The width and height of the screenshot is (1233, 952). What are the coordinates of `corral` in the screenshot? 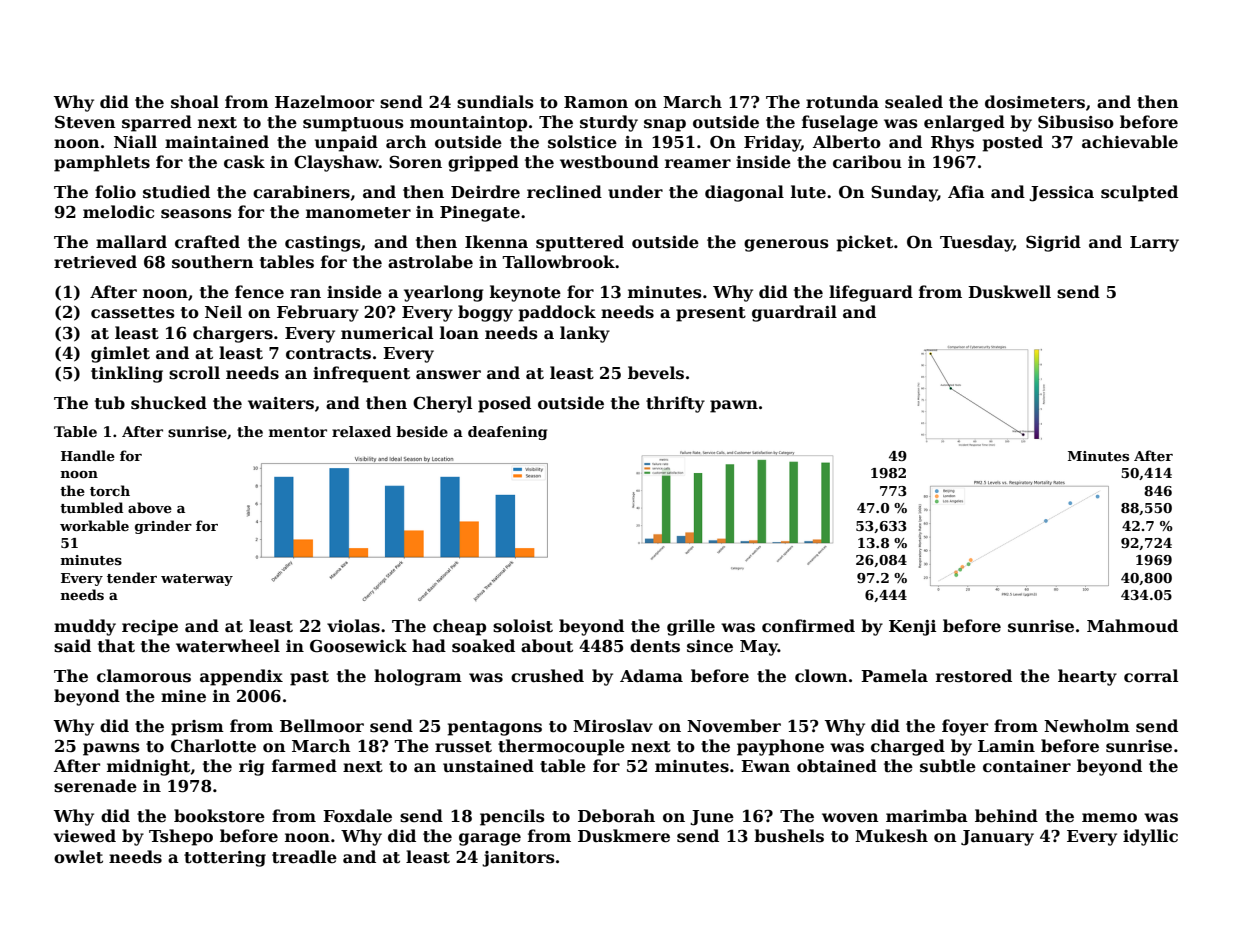 It's located at (1151, 675).
